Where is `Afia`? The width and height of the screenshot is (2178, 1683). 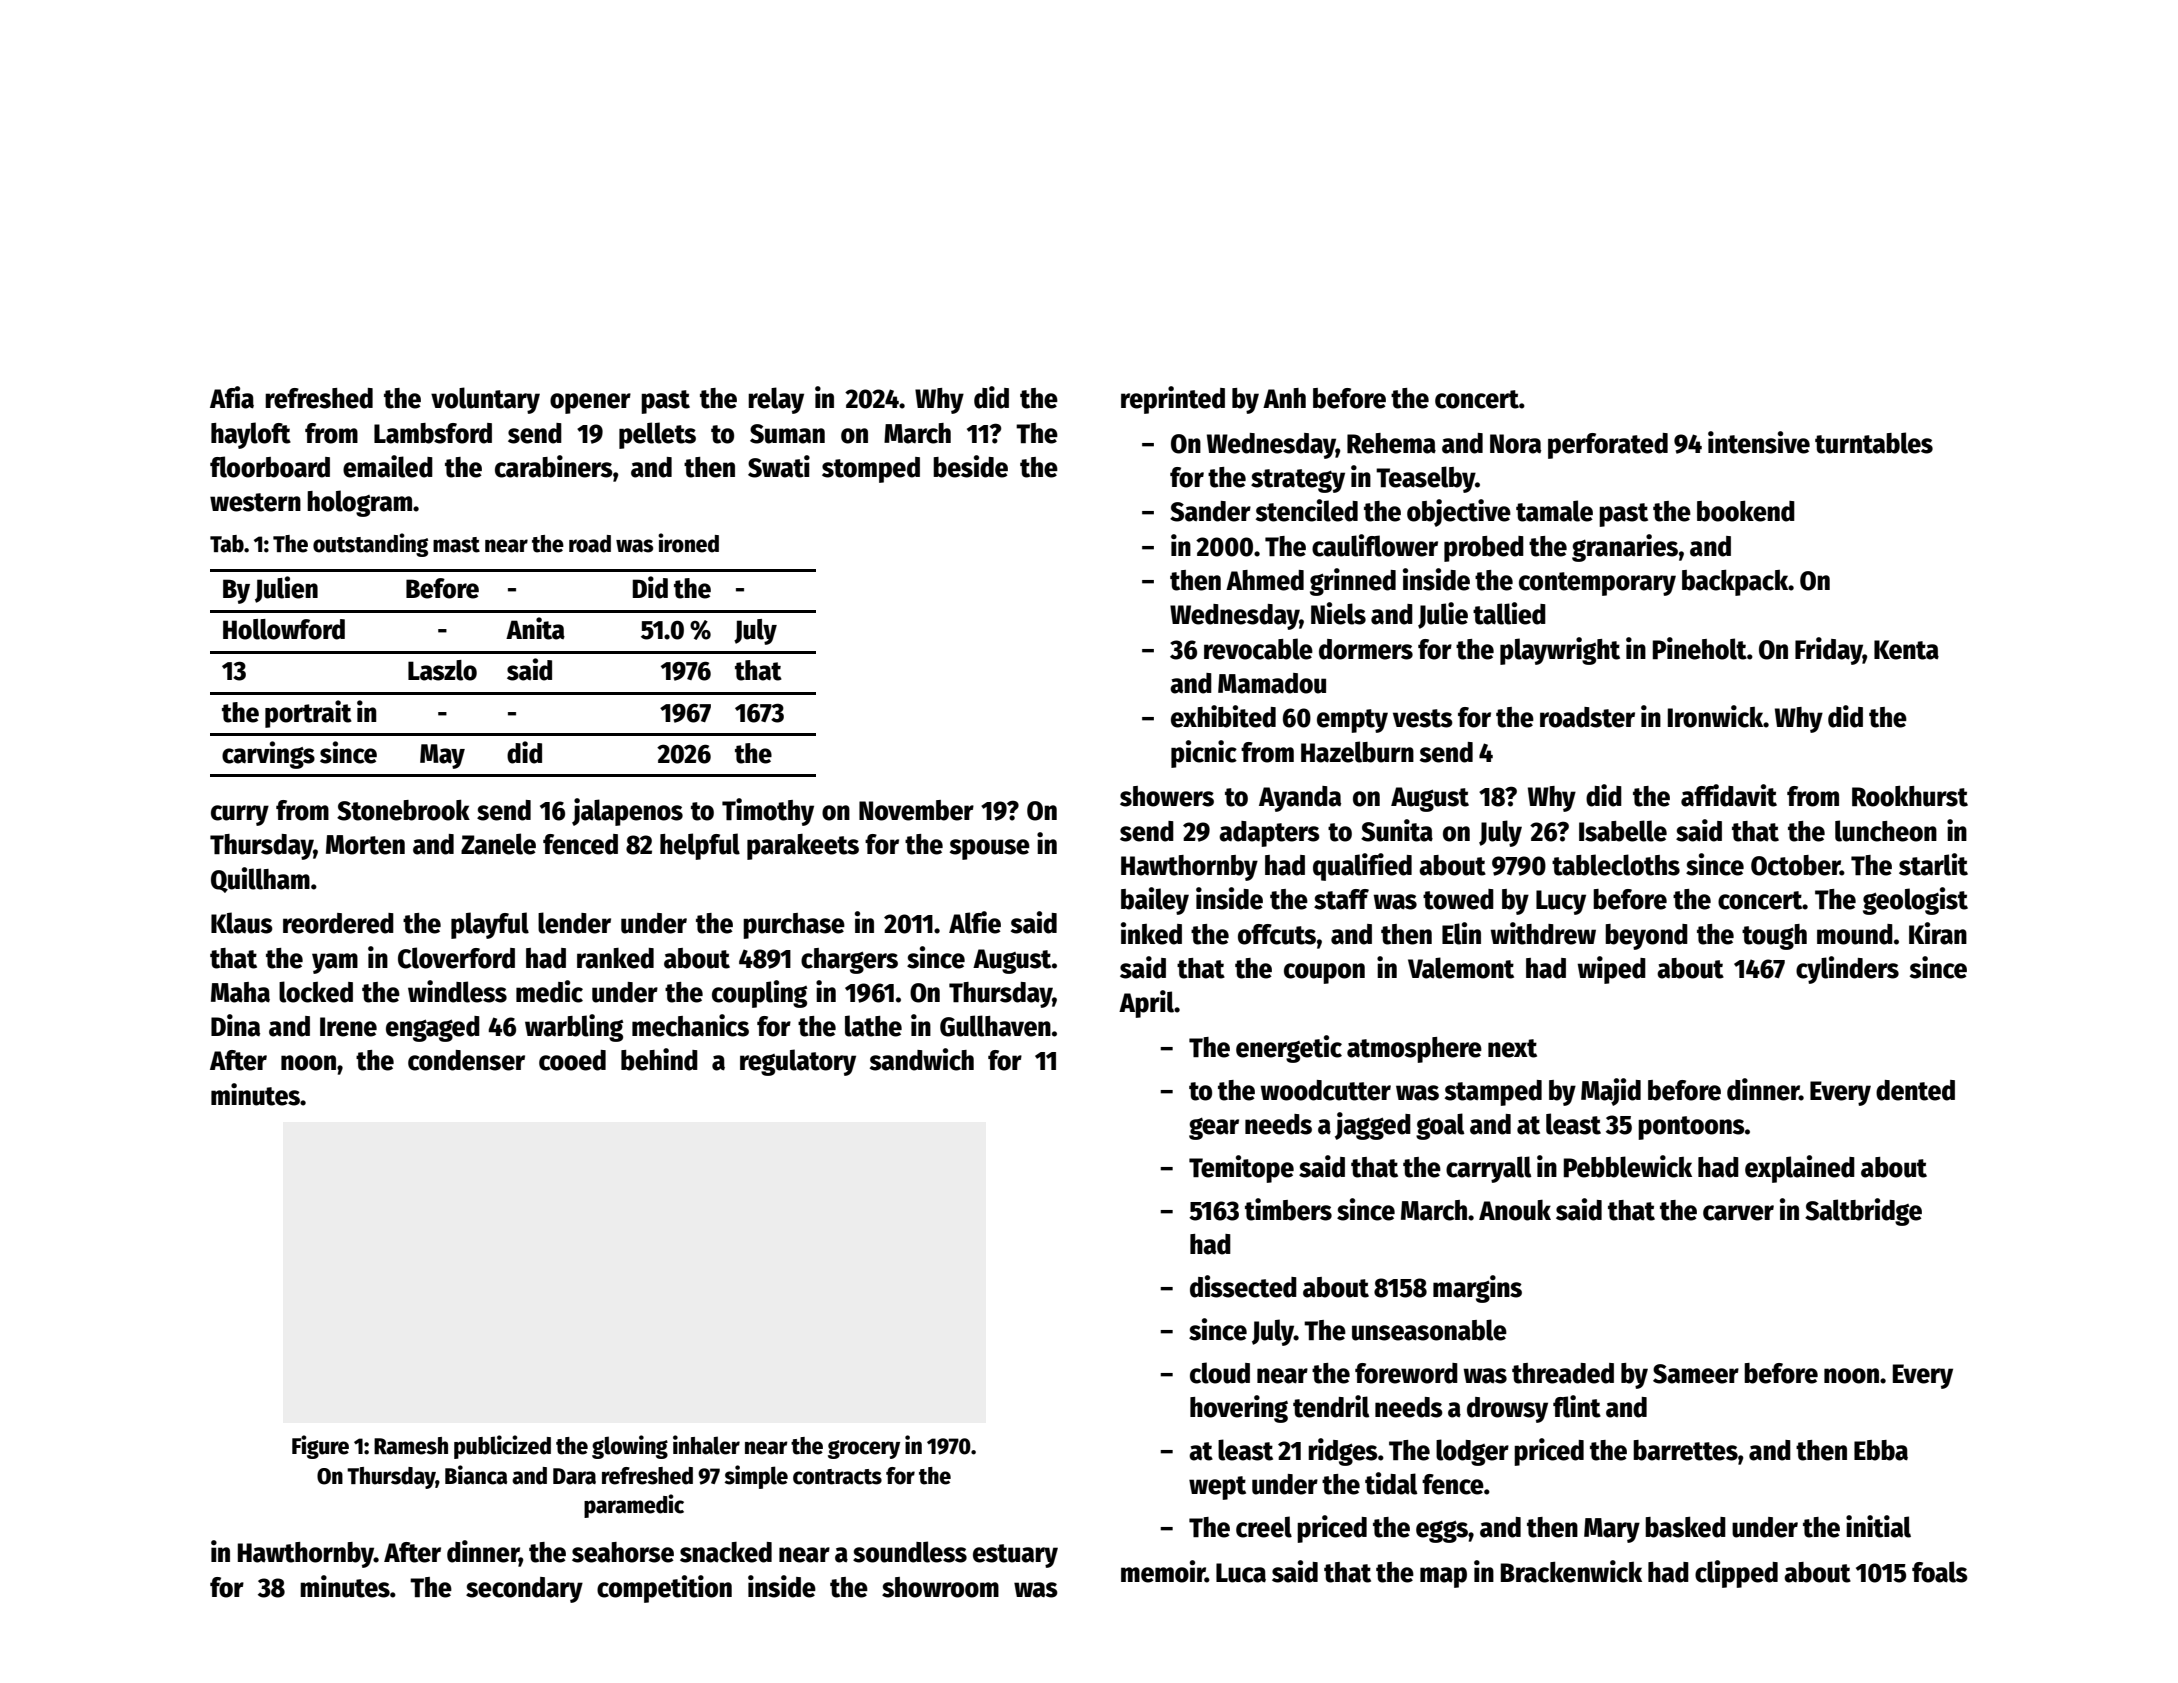
Afia is located at coordinates (232, 397).
